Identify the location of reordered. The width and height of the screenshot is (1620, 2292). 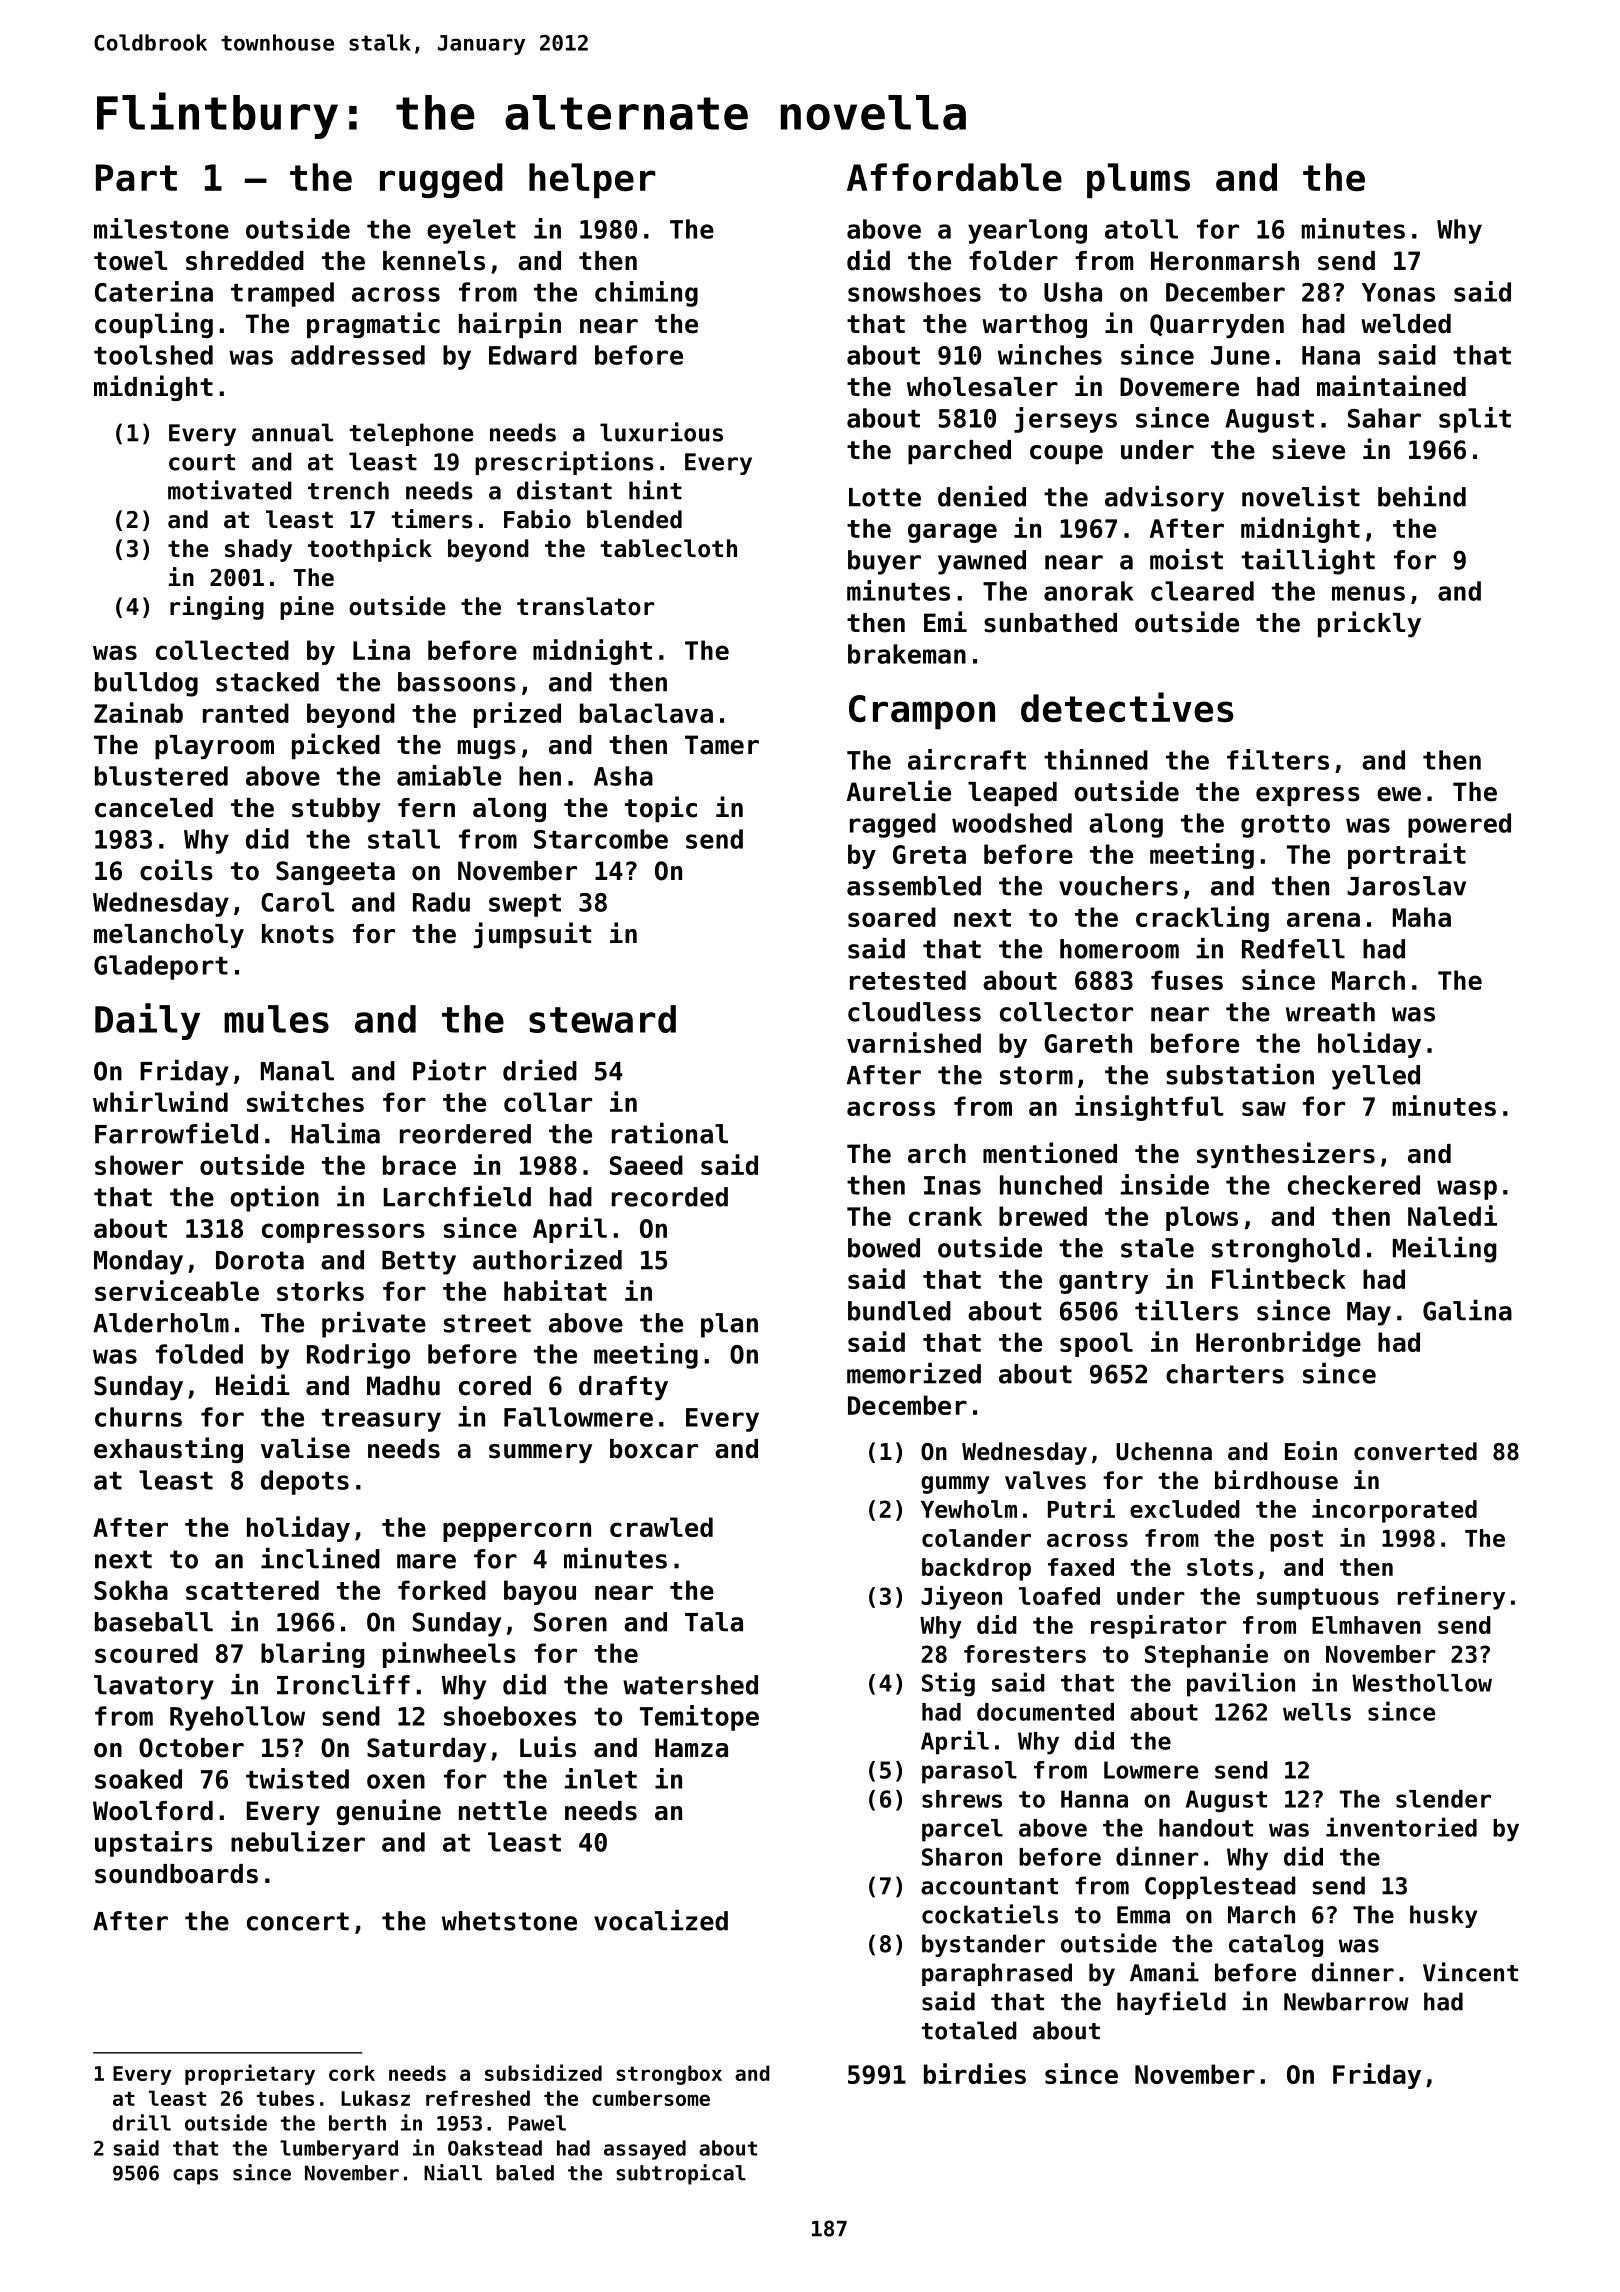
(465, 1134).
